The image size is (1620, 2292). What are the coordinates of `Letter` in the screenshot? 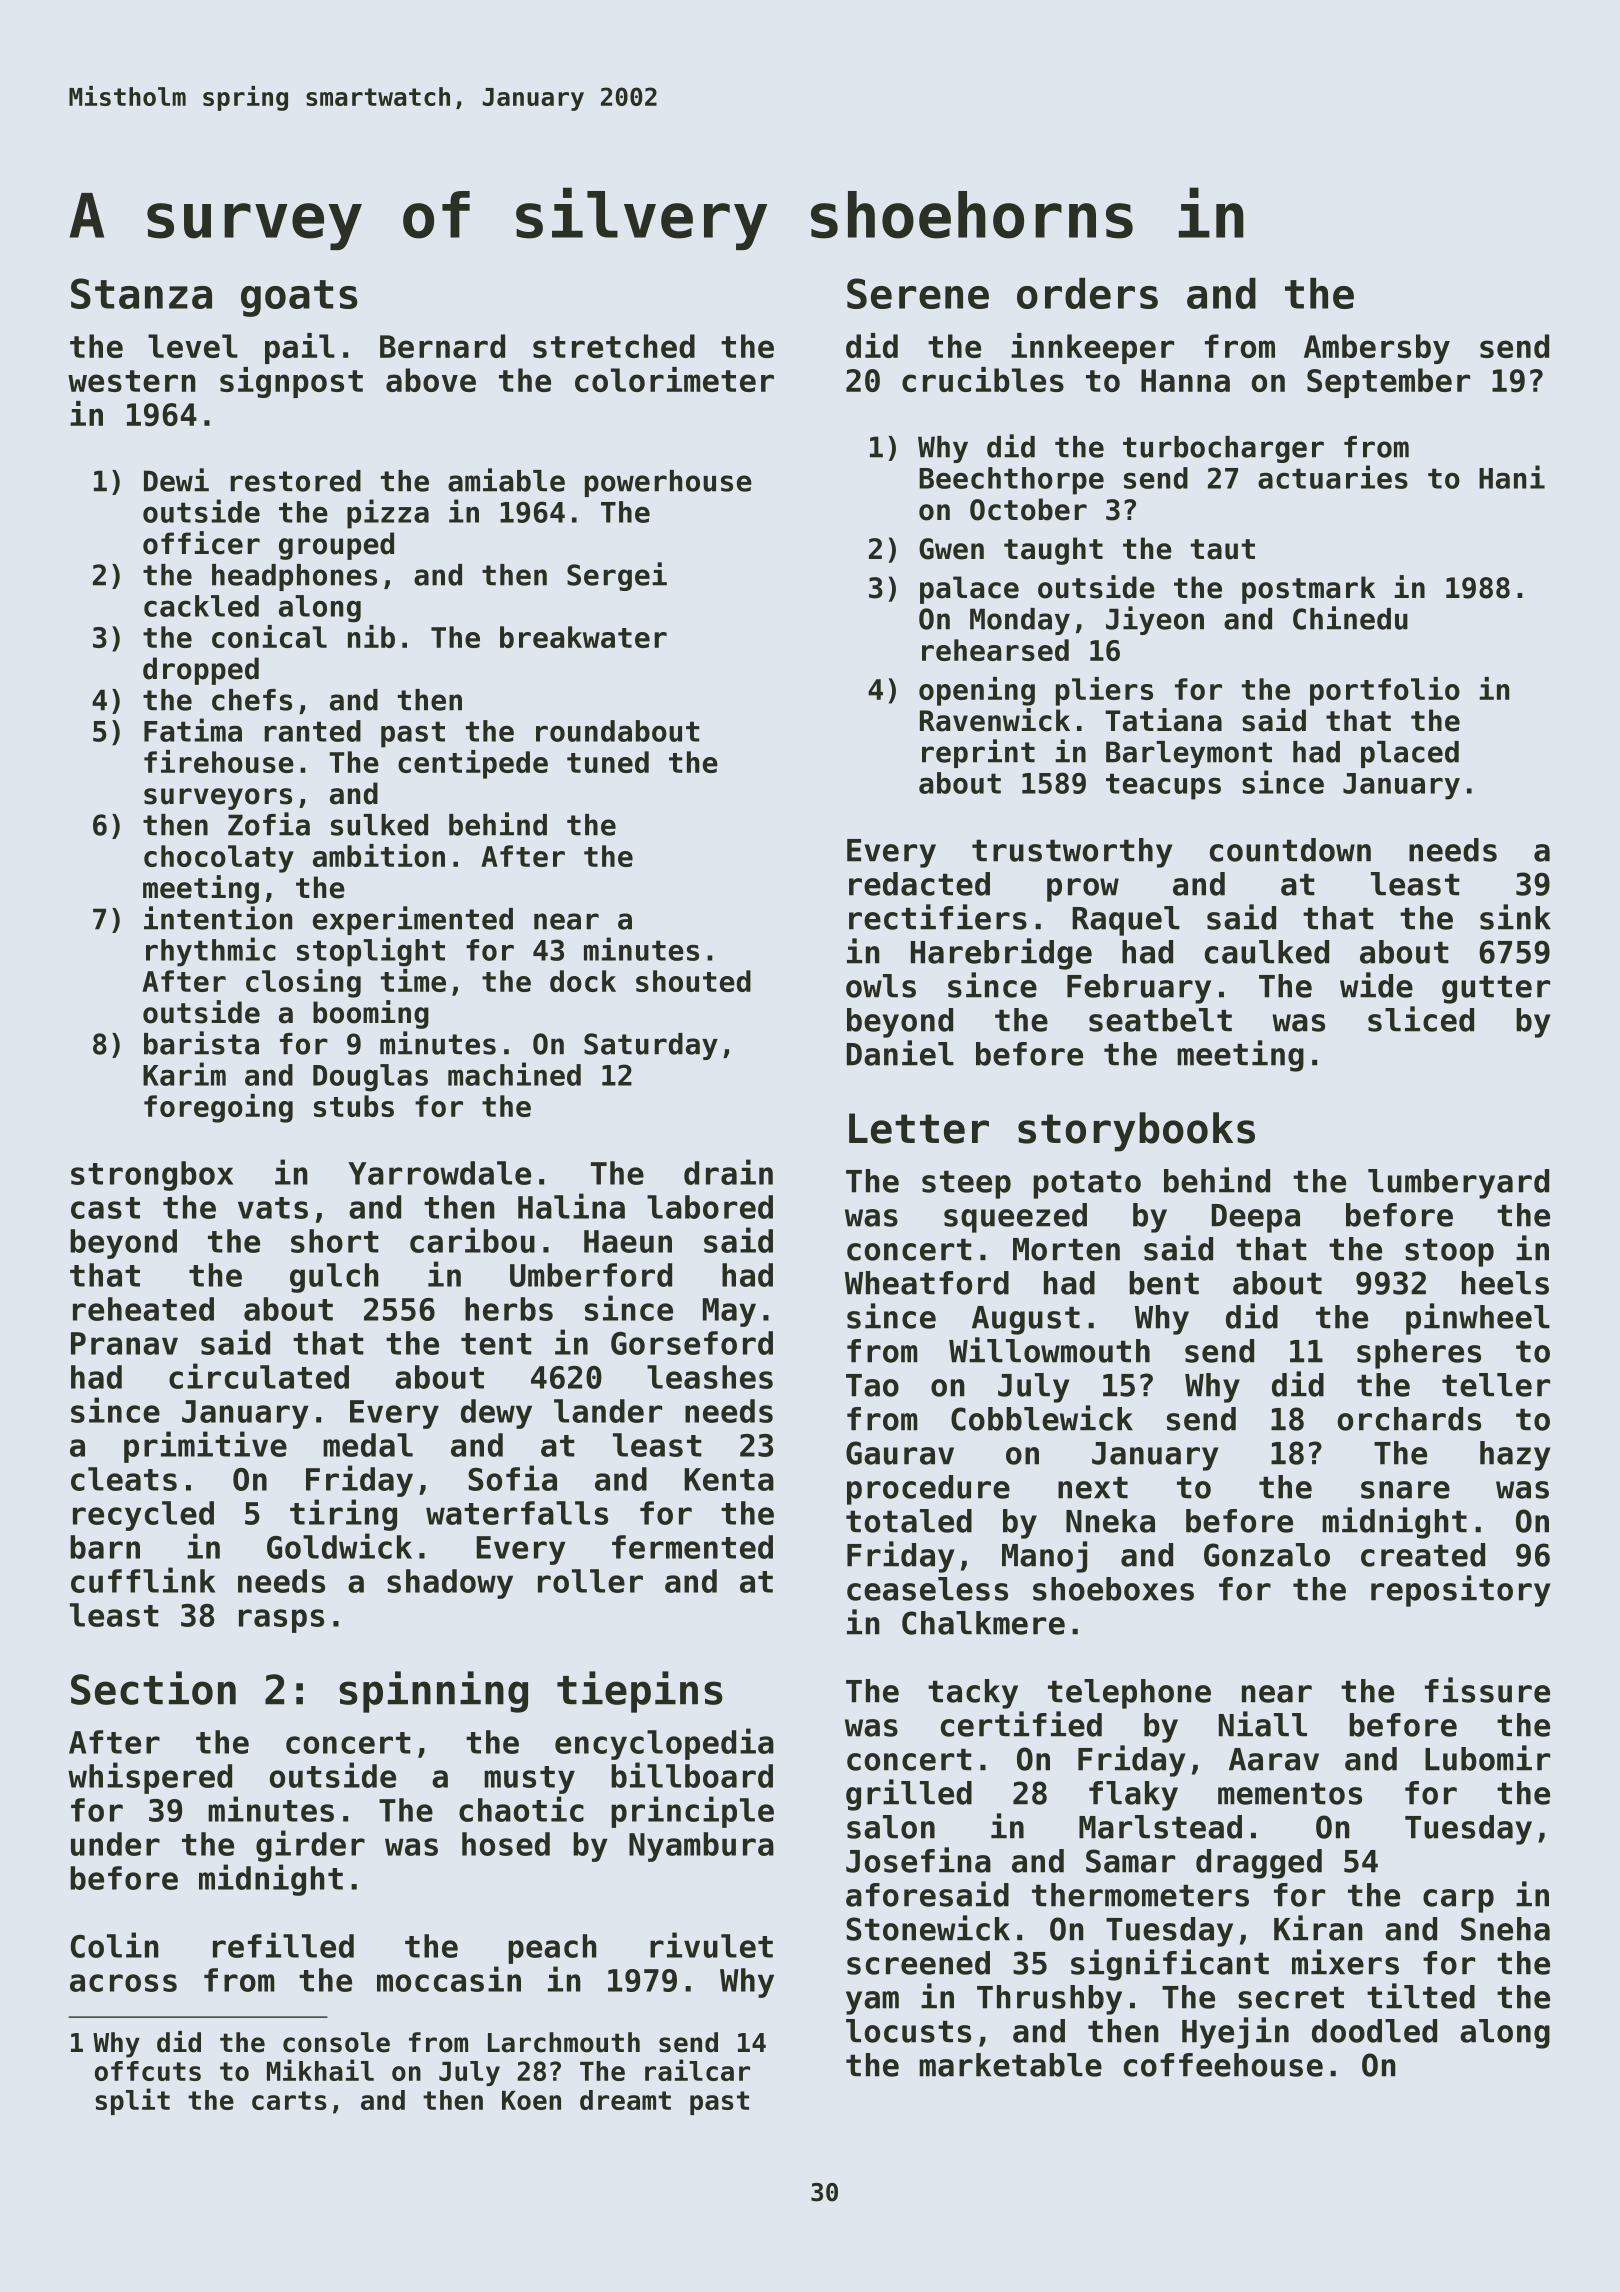 It's located at (919, 1128).
